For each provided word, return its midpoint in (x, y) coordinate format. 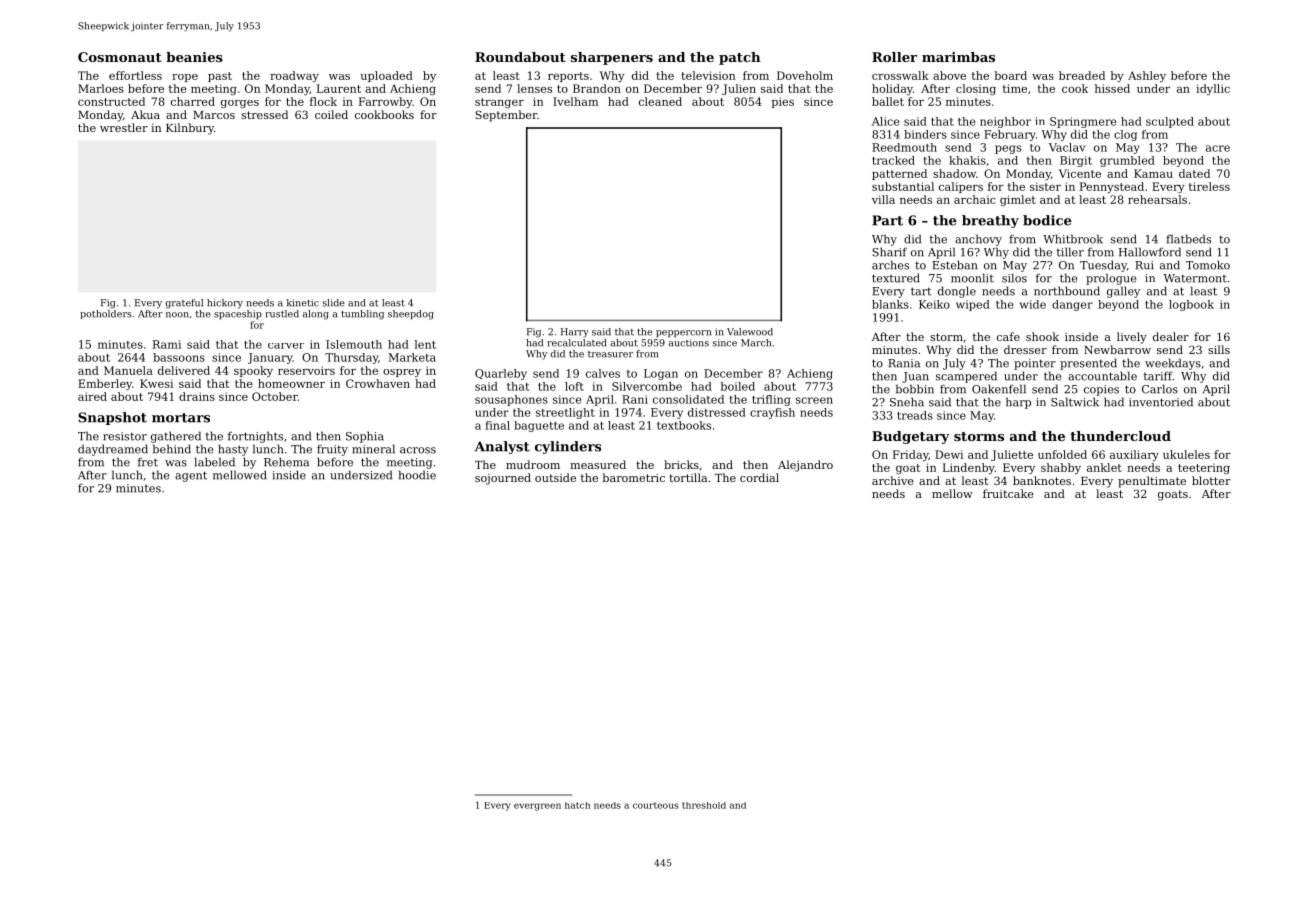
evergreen (537, 807)
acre (1218, 148)
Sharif (890, 252)
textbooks (684, 425)
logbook (1191, 305)
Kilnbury (190, 129)
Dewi (949, 454)
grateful (184, 304)
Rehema (286, 462)
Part (887, 220)
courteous (655, 805)
